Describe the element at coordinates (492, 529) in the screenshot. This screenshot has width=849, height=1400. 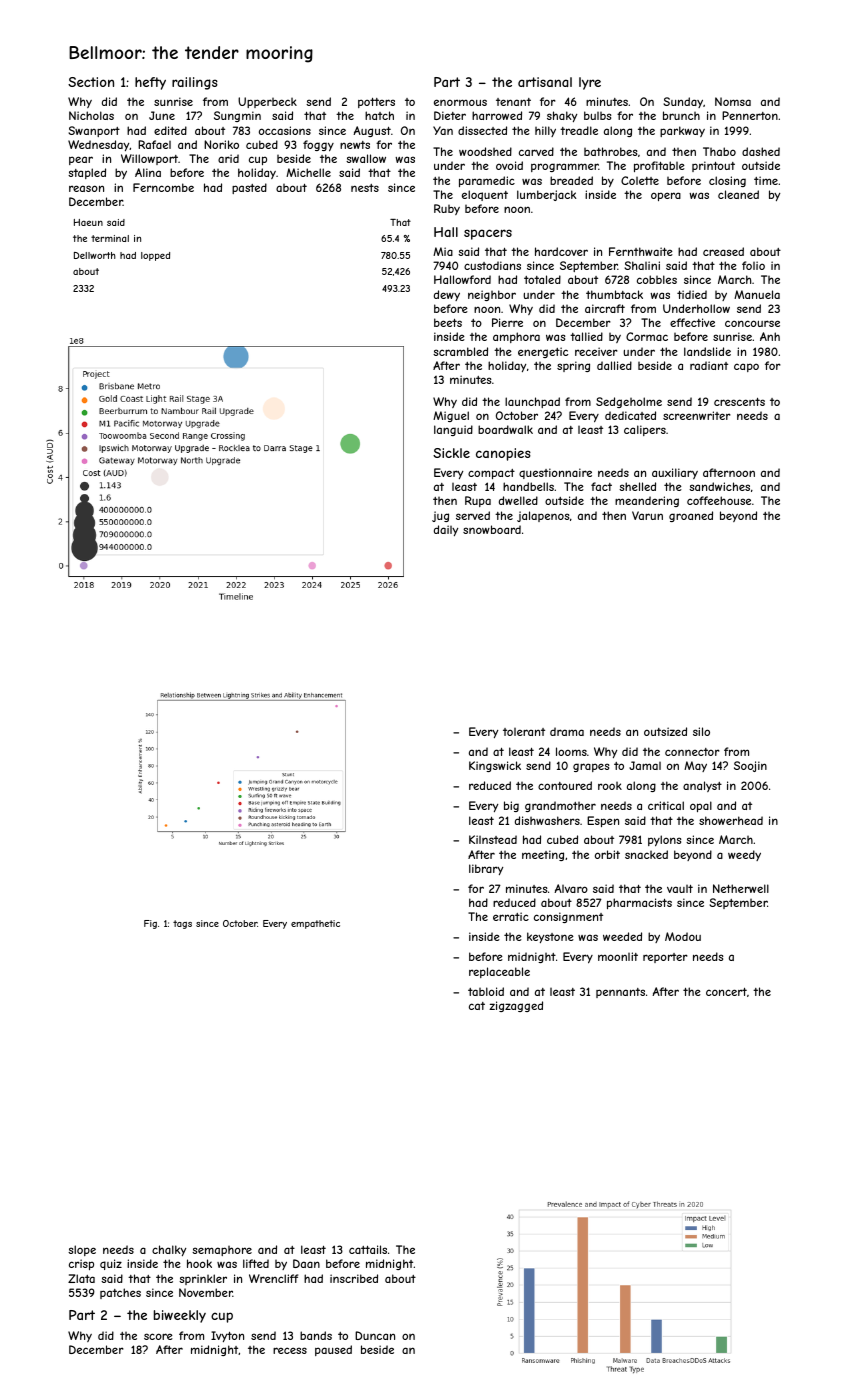
I see `snowboard` at that location.
